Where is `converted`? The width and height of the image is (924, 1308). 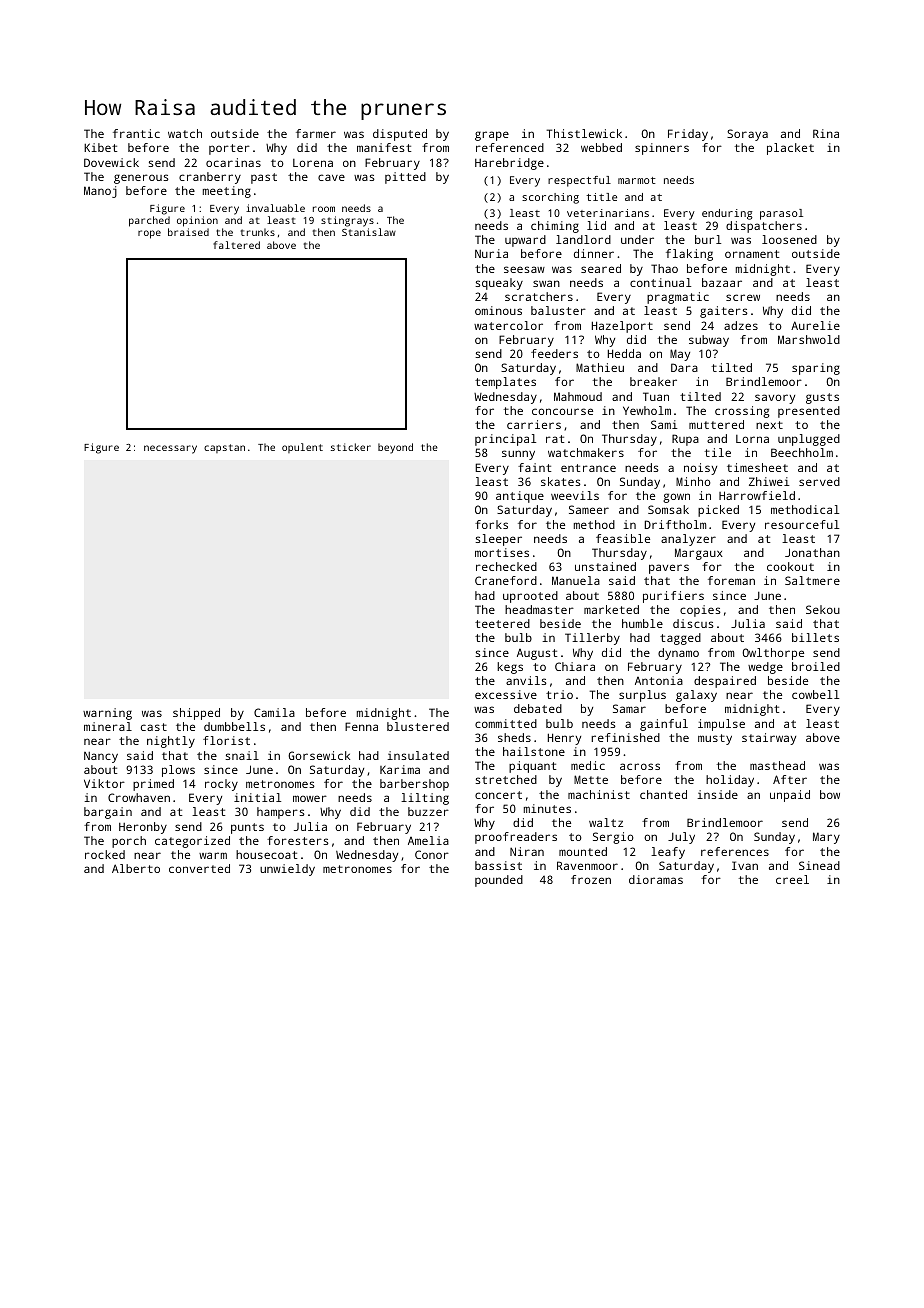 converted is located at coordinates (199, 868).
